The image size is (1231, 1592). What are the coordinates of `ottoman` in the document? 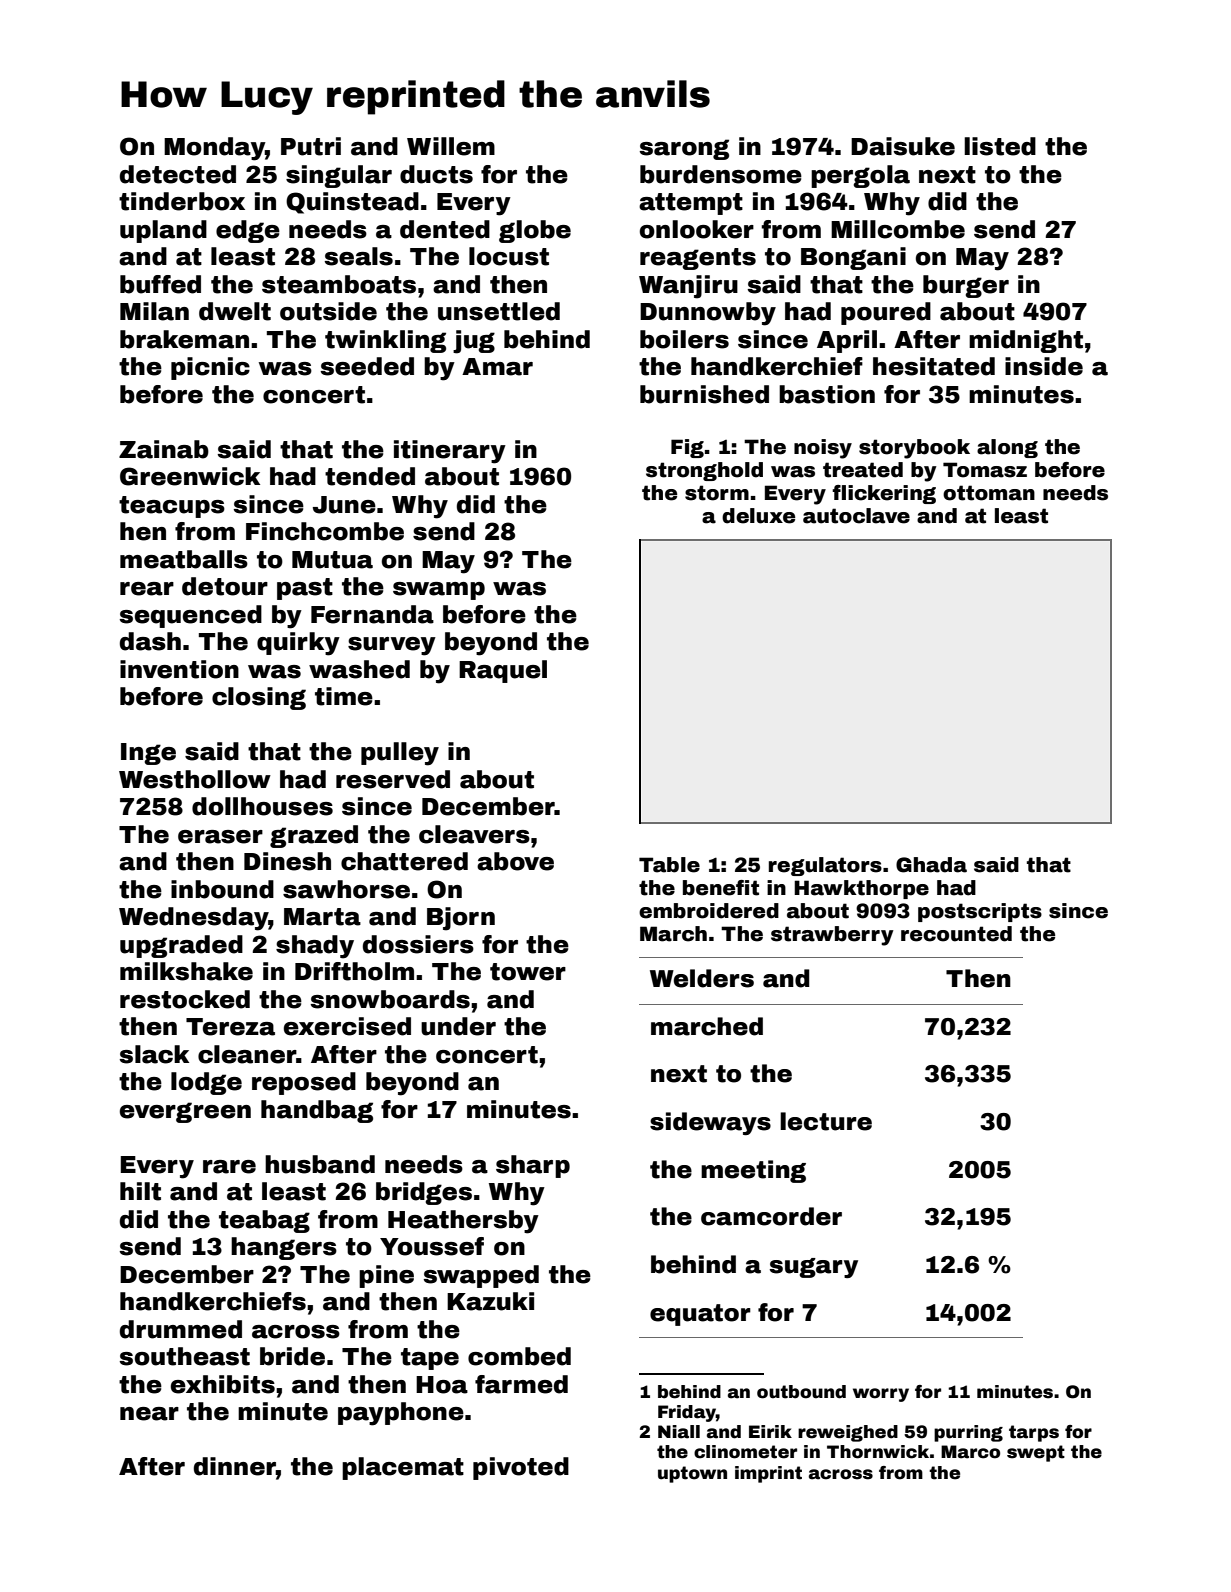 It's located at (989, 493).
